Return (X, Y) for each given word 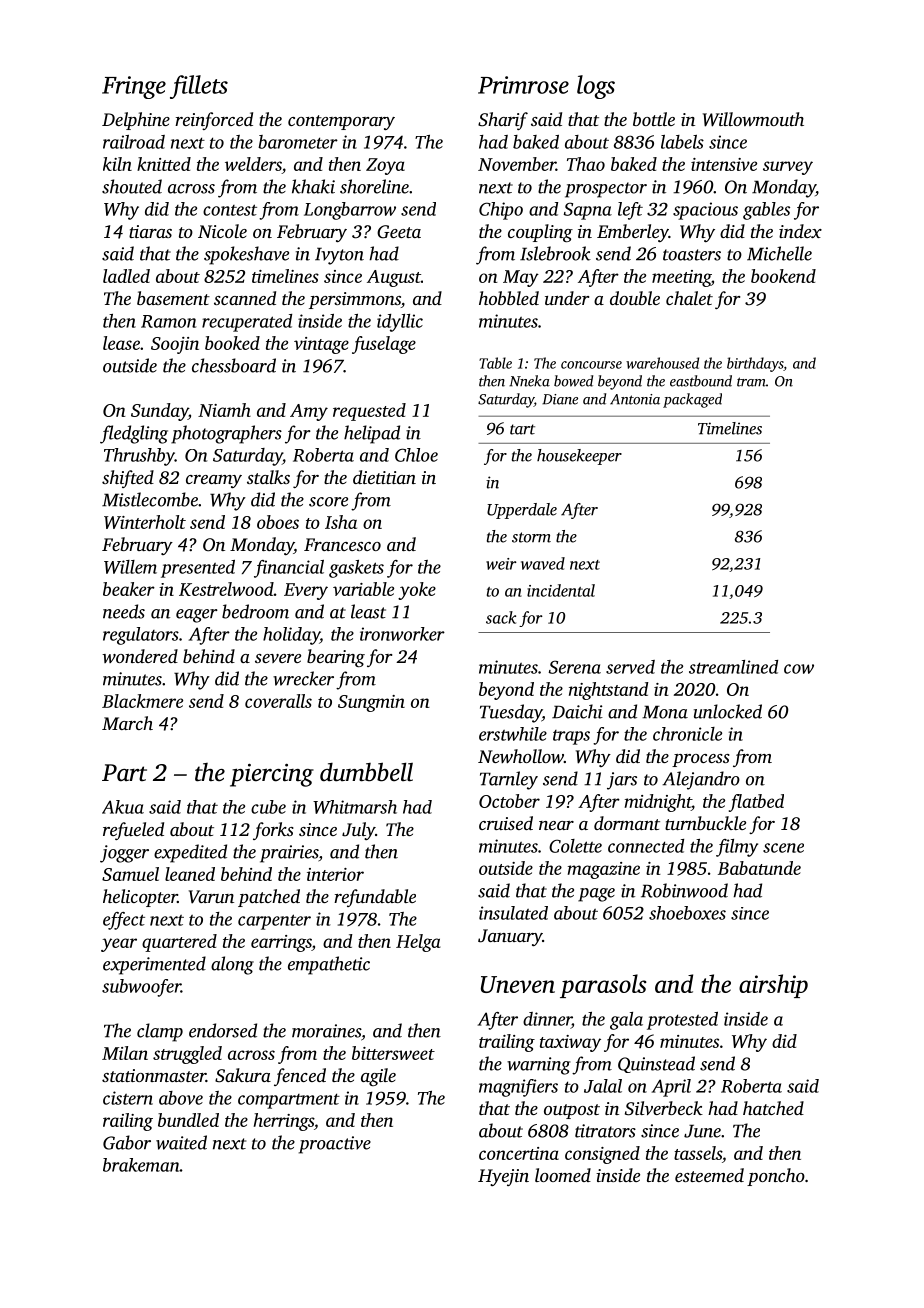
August (394, 278)
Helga (418, 943)
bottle (654, 119)
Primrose (523, 85)
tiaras (150, 231)
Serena (575, 667)
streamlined (733, 667)
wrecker (303, 678)
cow (799, 669)
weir (501, 564)
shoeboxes (687, 913)
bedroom (255, 611)
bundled (188, 1120)
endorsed (223, 1030)
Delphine (136, 121)
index (800, 231)
